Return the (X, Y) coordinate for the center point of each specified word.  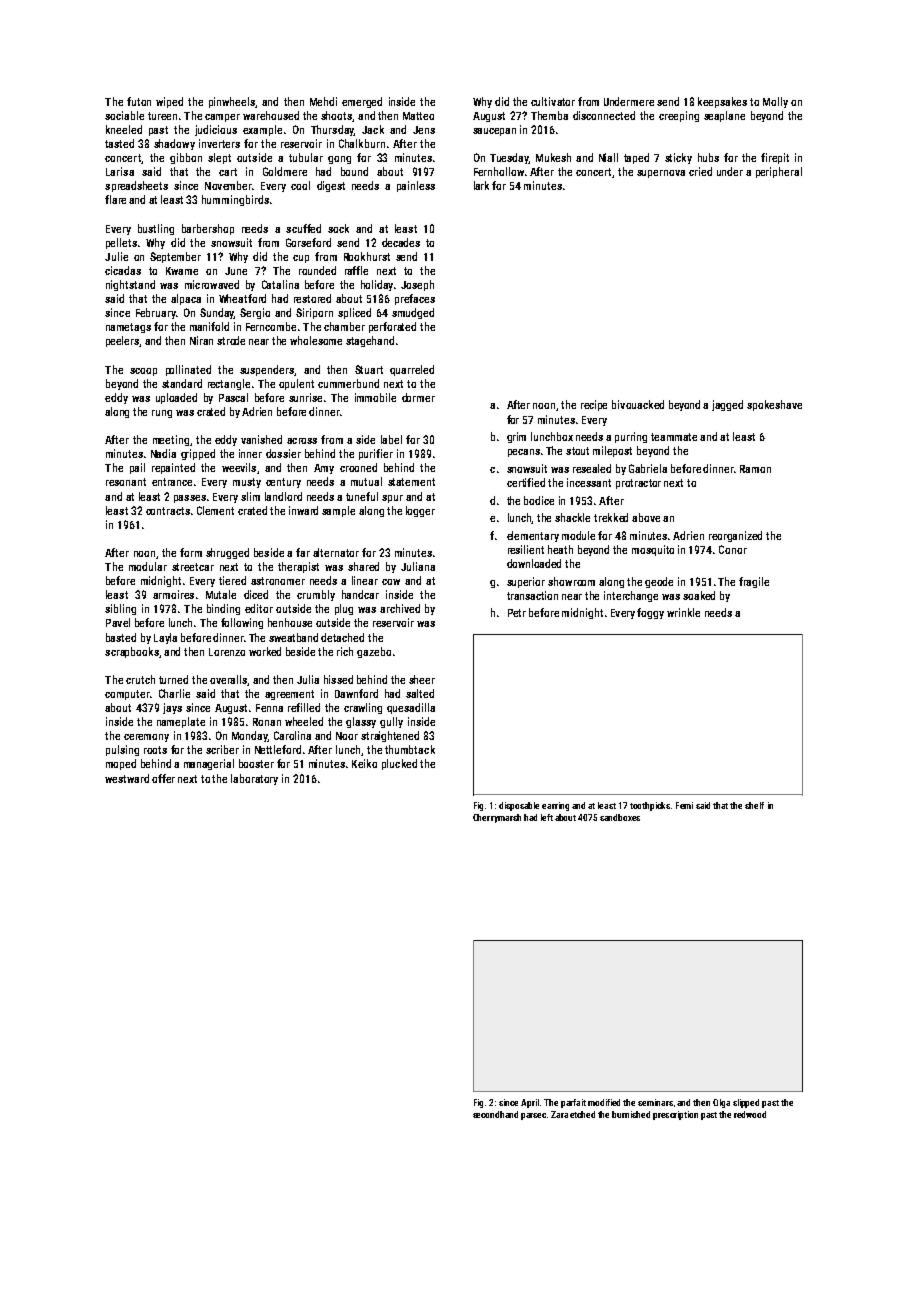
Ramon (755, 469)
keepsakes (722, 102)
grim (516, 437)
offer (163, 778)
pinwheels (232, 102)
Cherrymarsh (497, 818)
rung (162, 414)
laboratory (254, 779)
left (547, 817)
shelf (754, 805)
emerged (362, 102)
